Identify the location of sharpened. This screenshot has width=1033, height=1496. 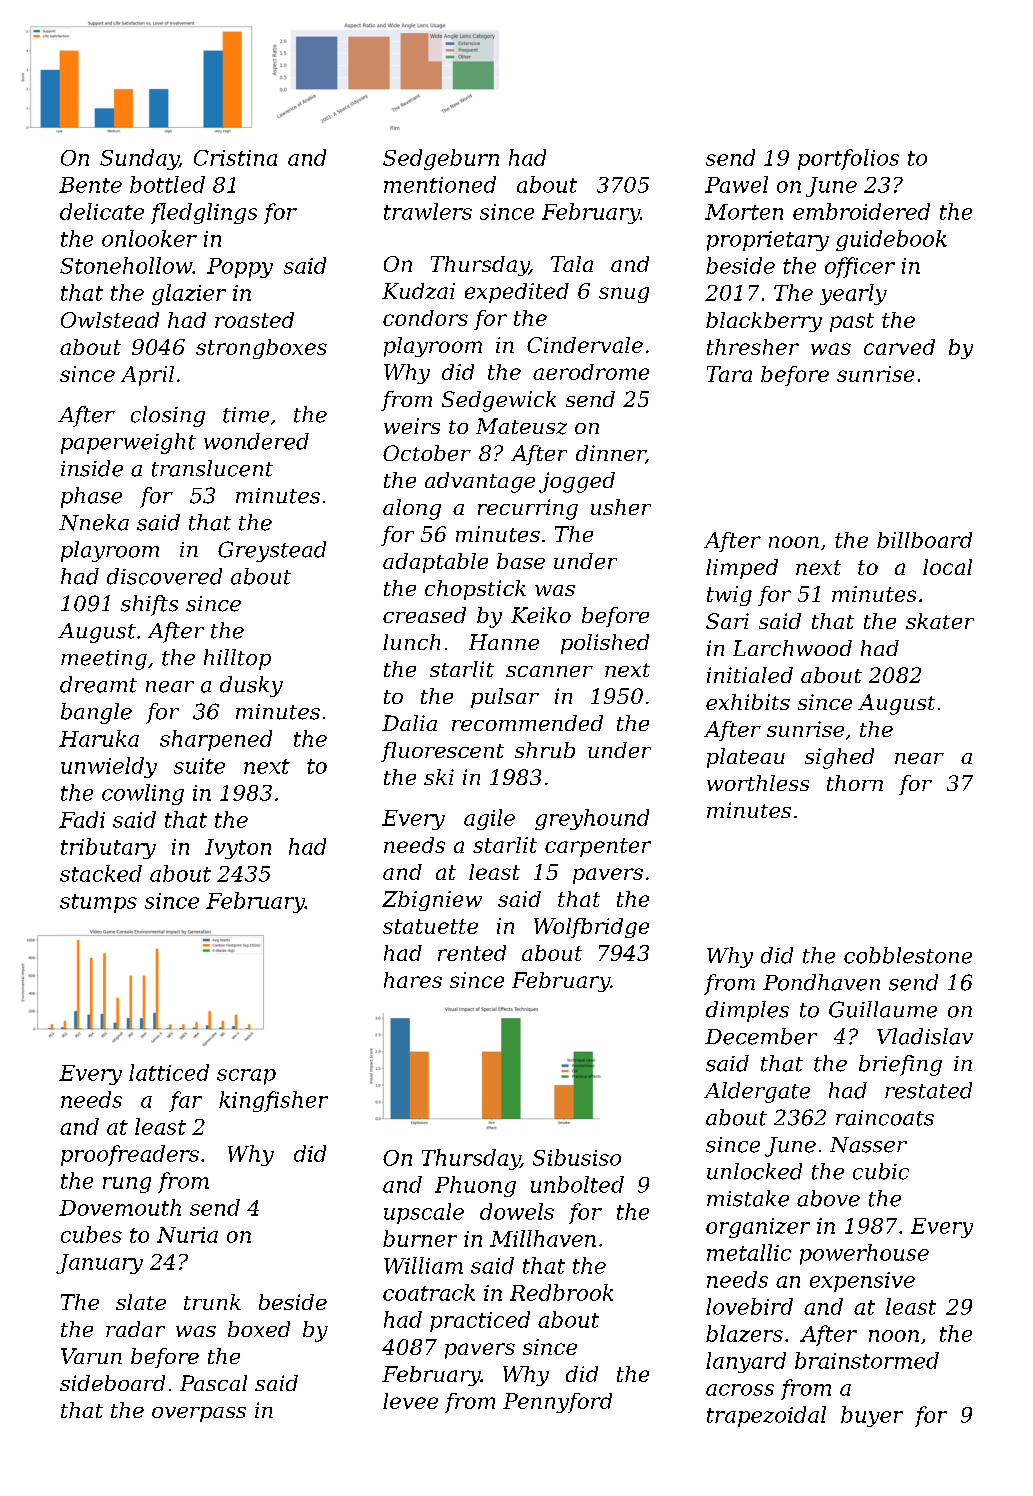
(216, 740).
